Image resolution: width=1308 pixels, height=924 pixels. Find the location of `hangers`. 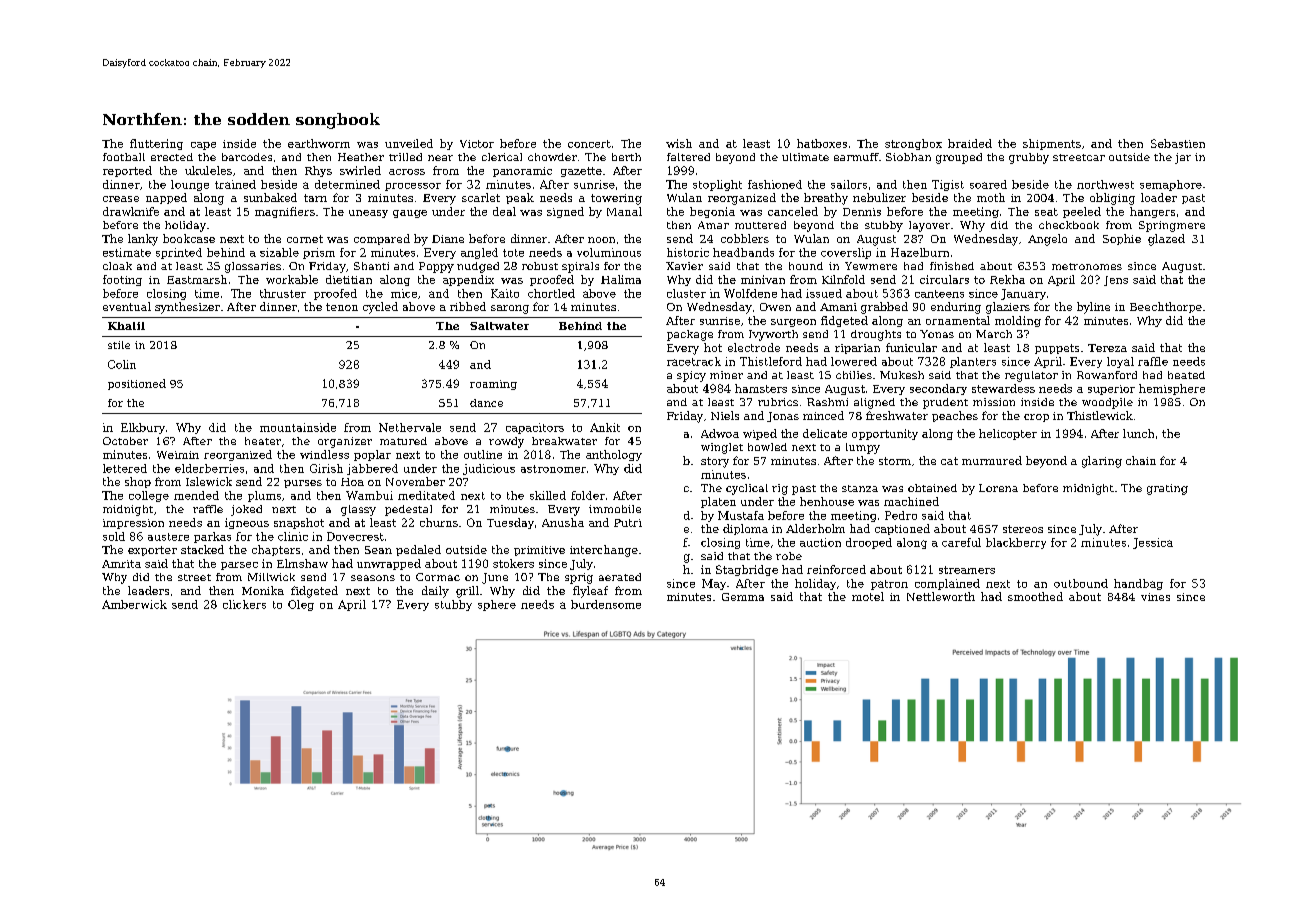

hangers is located at coordinates (1152, 212).
